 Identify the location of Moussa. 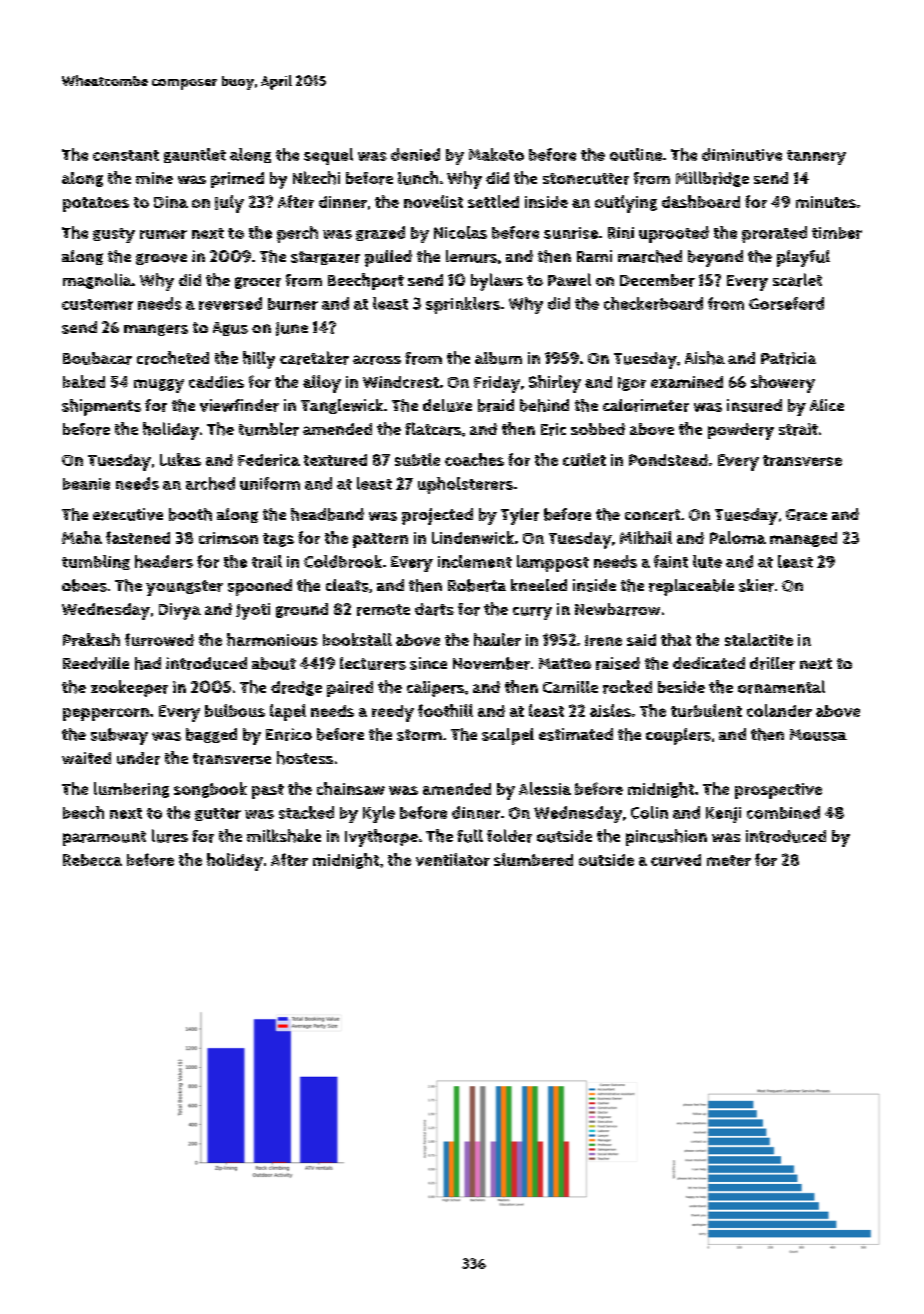
(818, 735).
